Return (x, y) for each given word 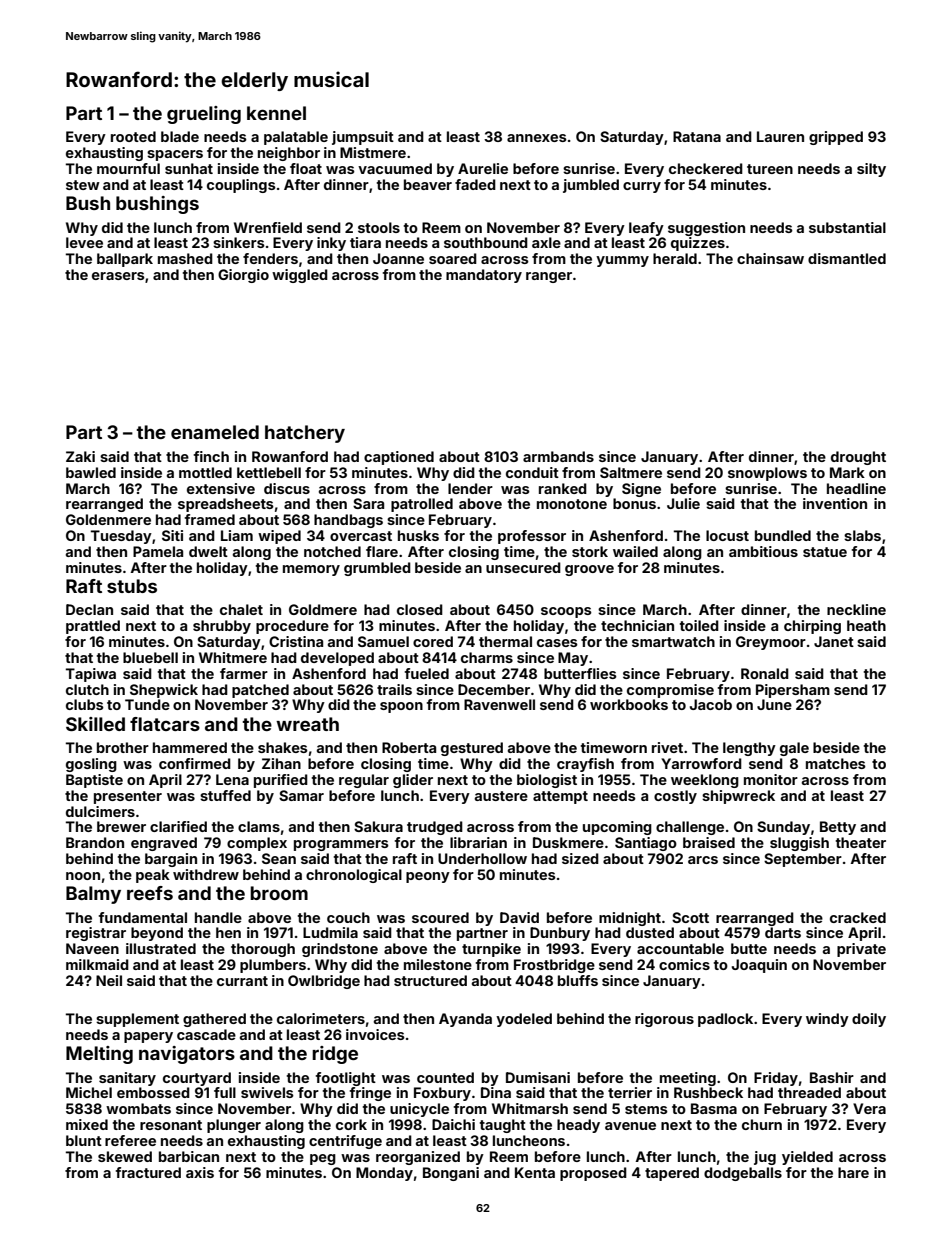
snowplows (767, 474)
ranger (549, 277)
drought (858, 458)
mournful (128, 168)
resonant (171, 1125)
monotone (572, 504)
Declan (89, 609)
